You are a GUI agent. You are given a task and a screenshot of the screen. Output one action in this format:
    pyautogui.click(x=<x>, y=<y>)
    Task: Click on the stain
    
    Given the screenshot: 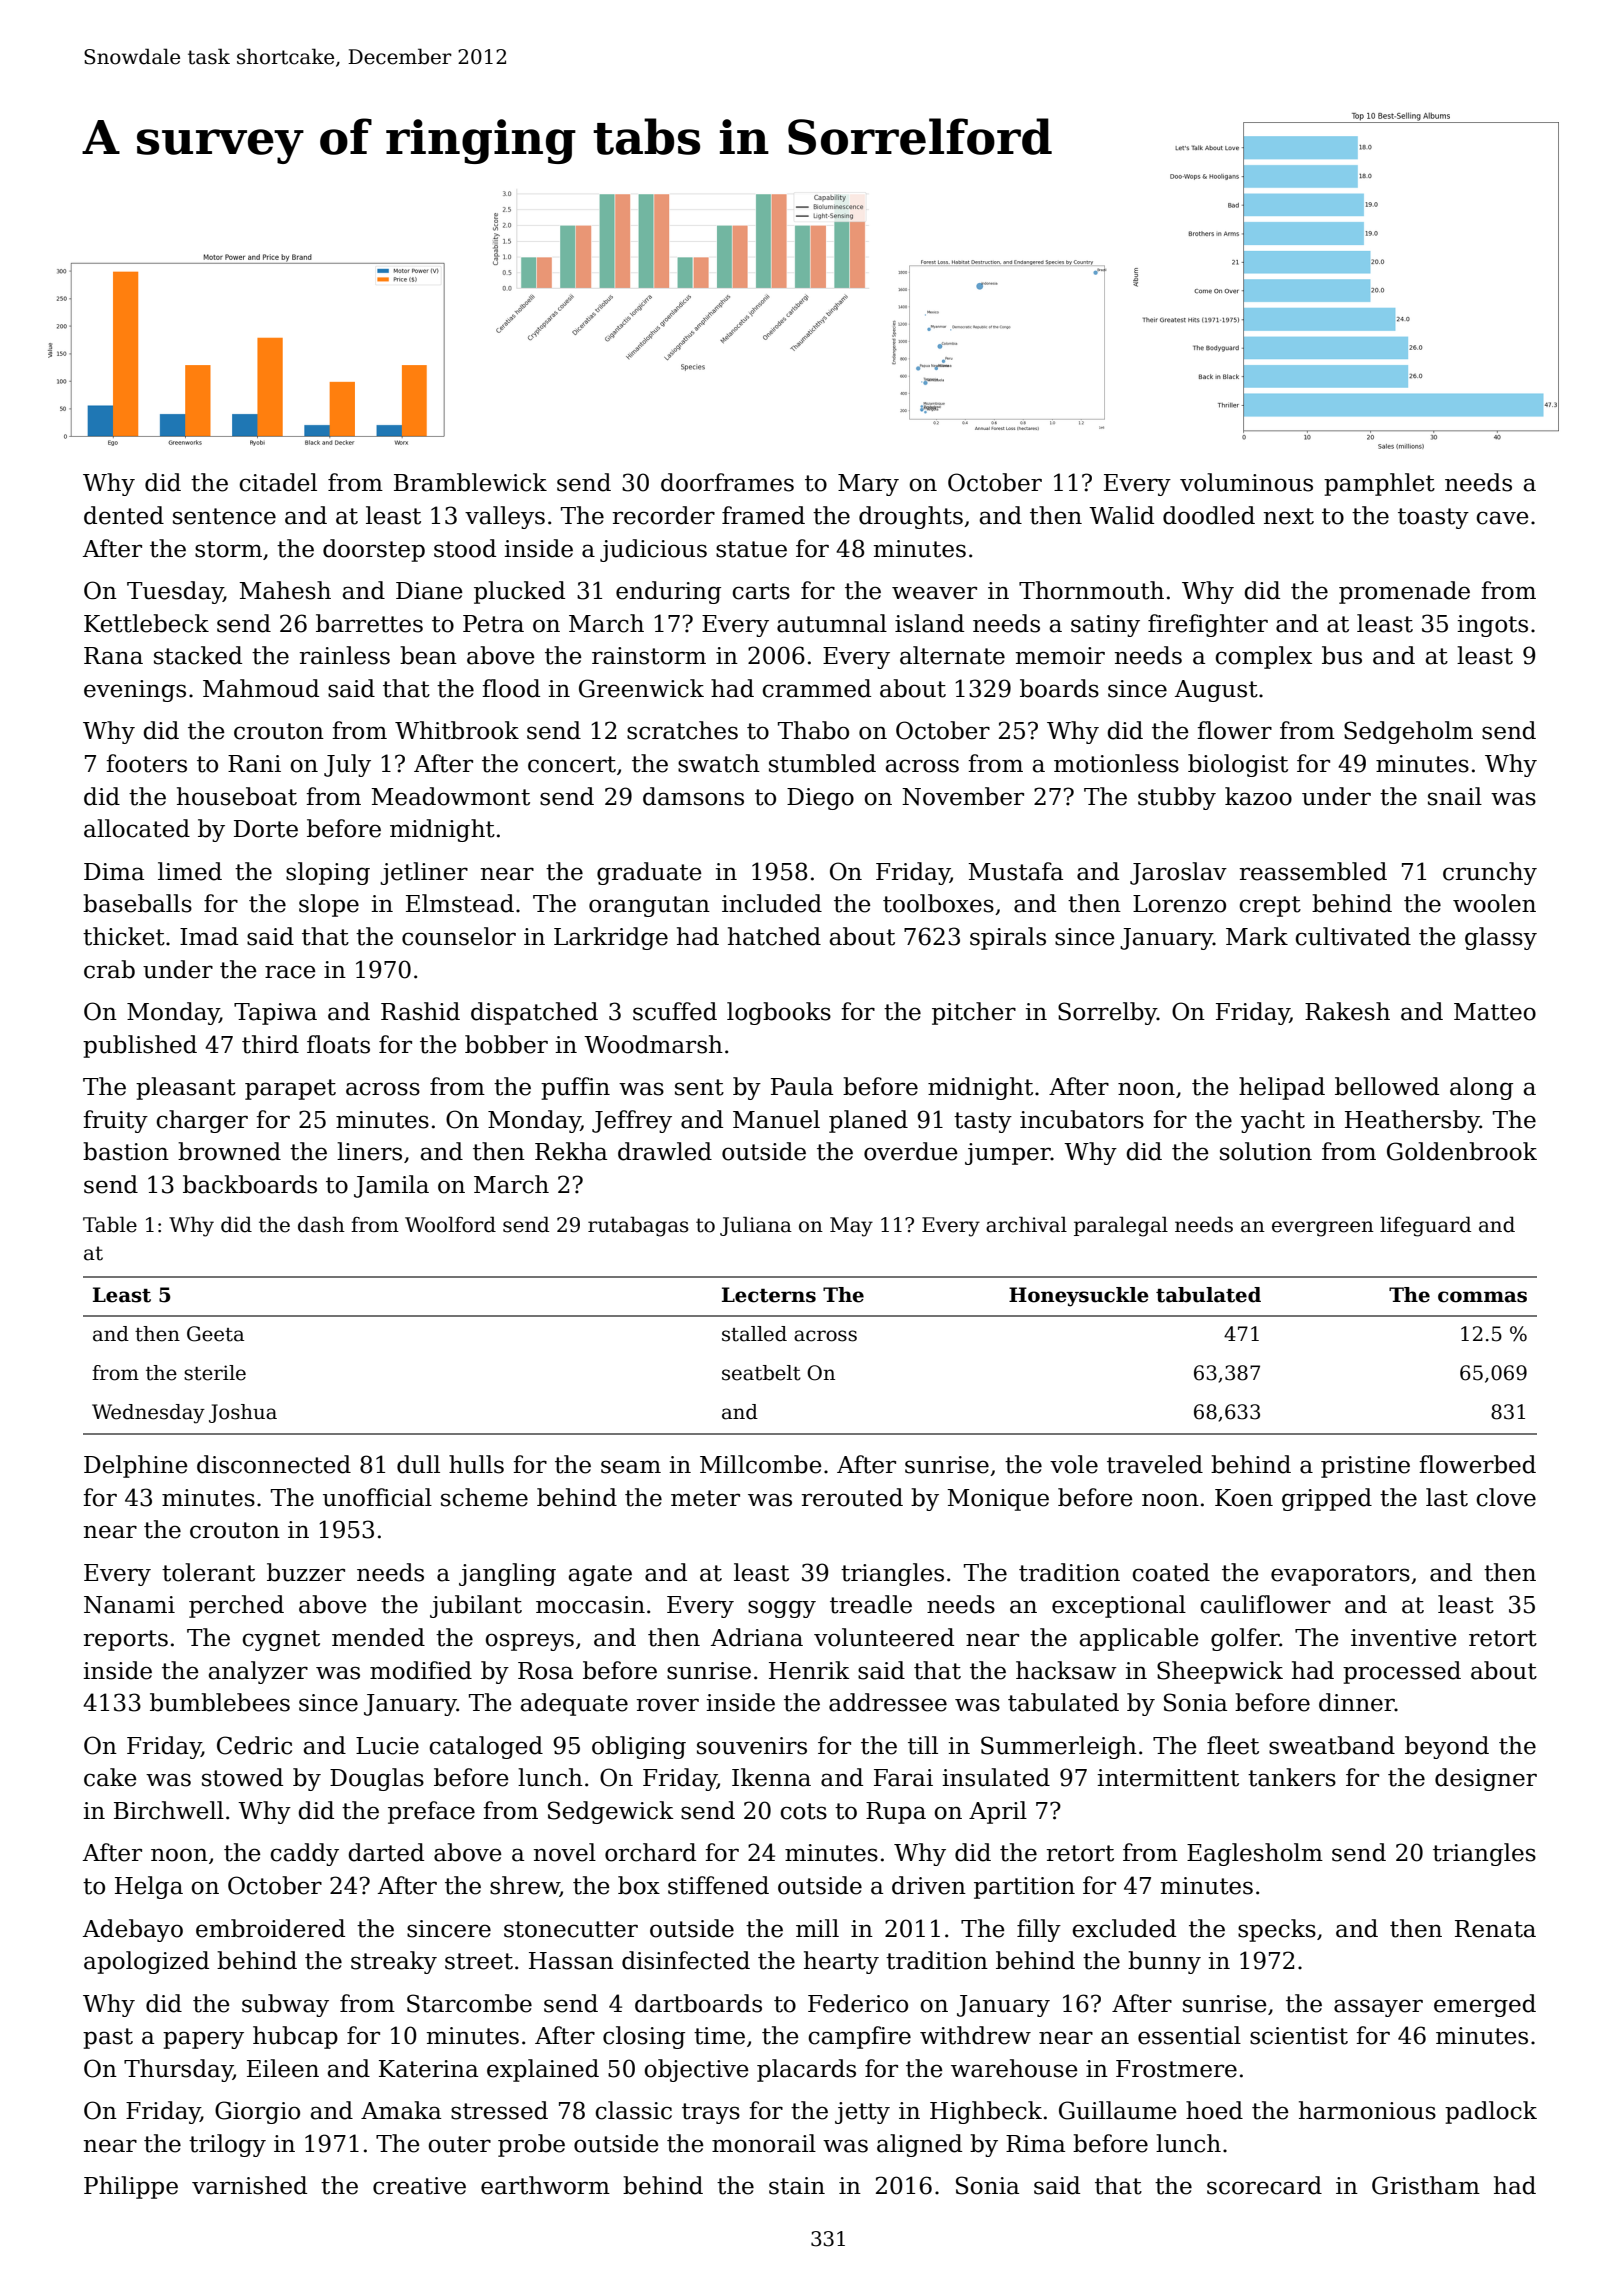 What is the action you would take?
    pyautogui.click(x=797, y=2186)
